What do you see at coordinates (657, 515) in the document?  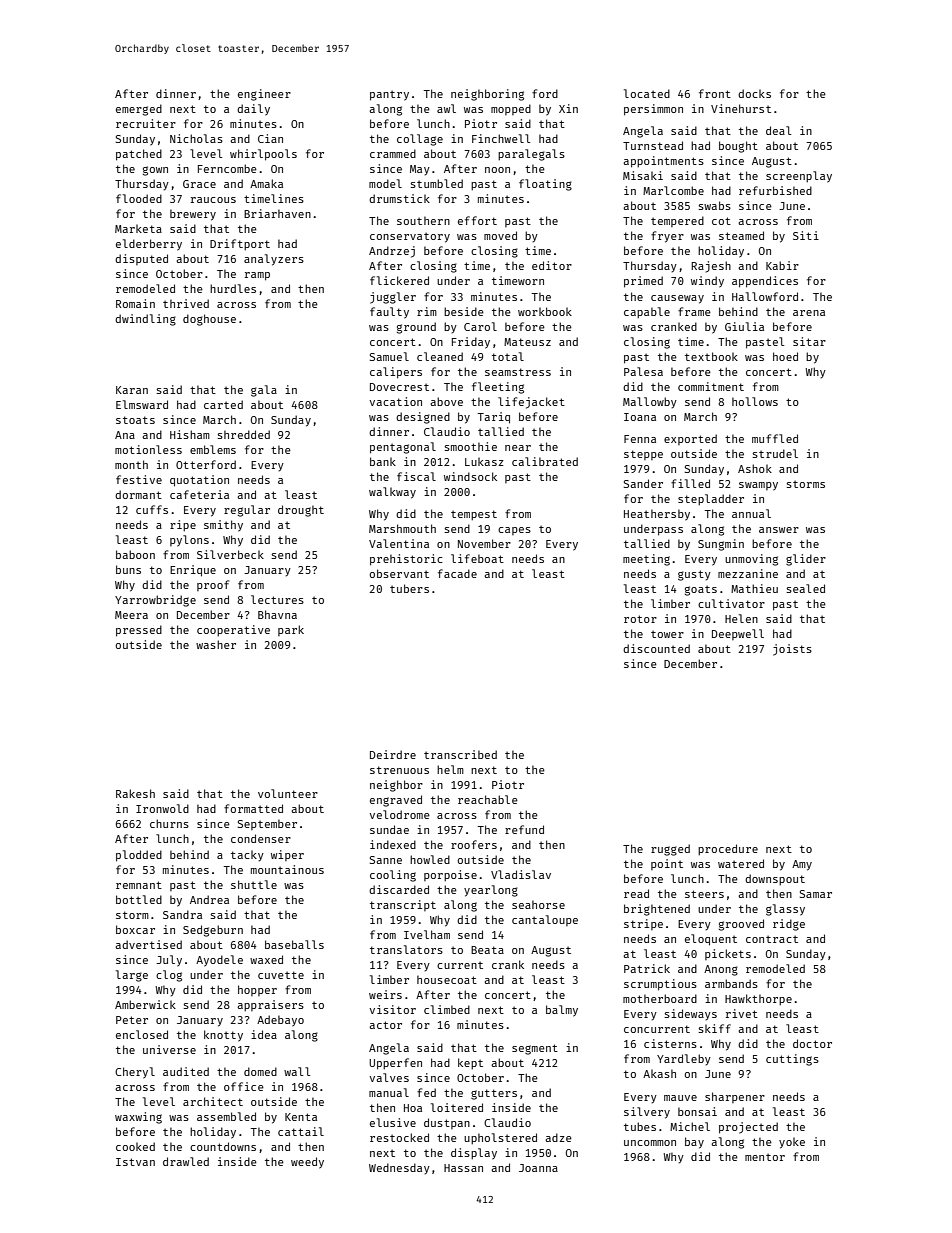 I see `Heathersby` at bounding box center [657, 515].
